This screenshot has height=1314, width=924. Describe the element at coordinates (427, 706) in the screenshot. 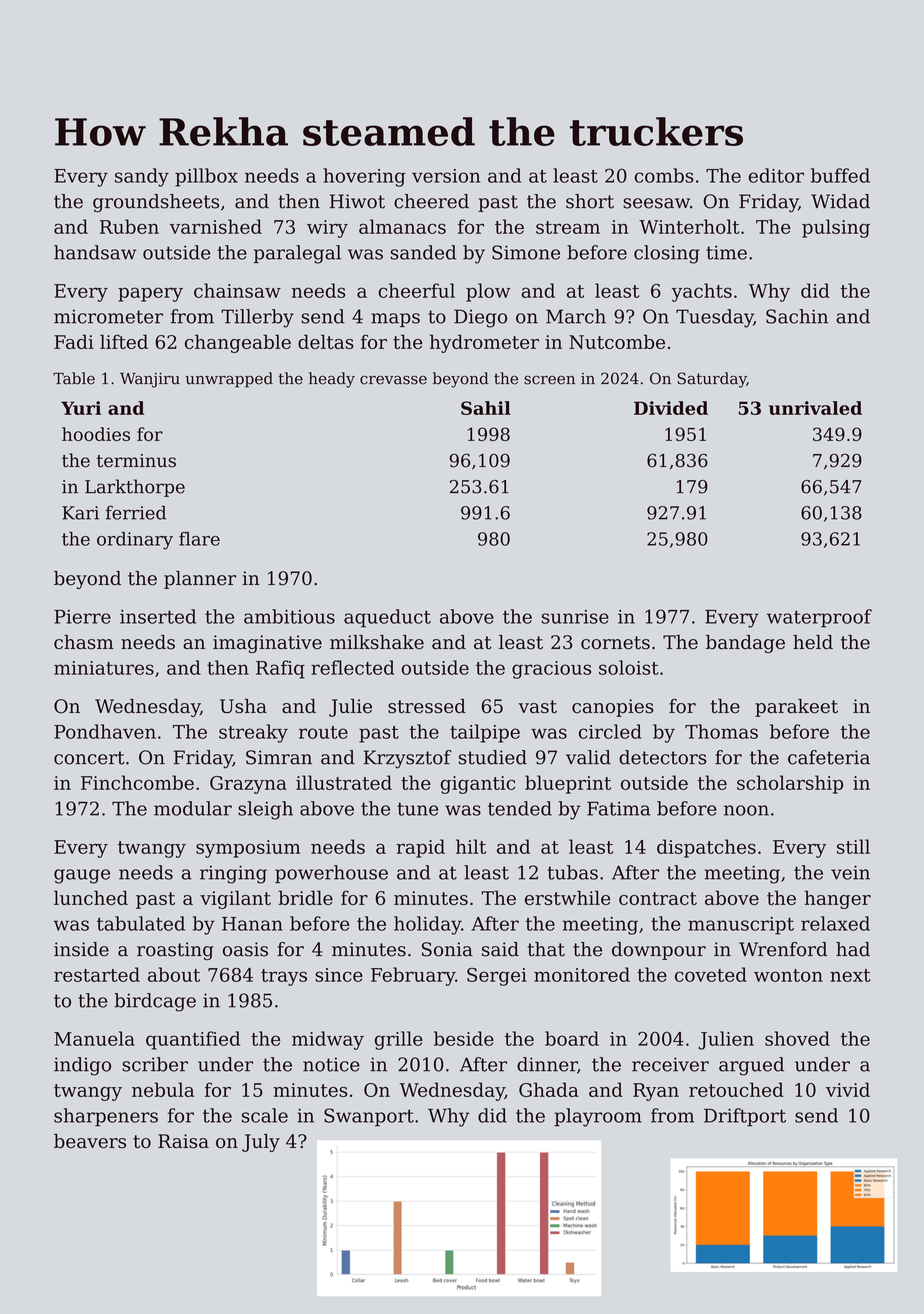

I see `stressed` at that location.
